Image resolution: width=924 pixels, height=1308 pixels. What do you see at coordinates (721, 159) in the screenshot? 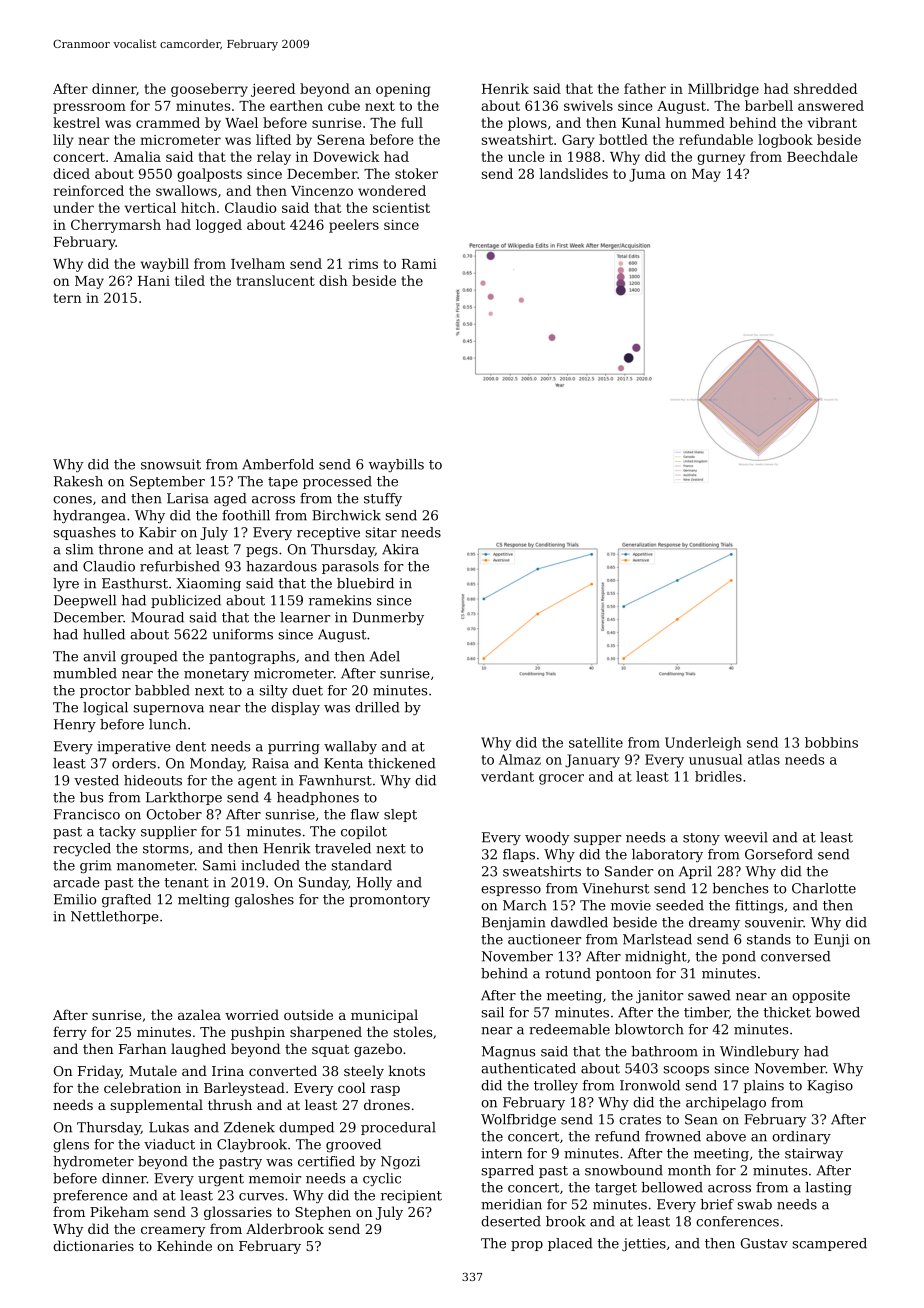
I see `gurney` at bounding box center [721, 159].
